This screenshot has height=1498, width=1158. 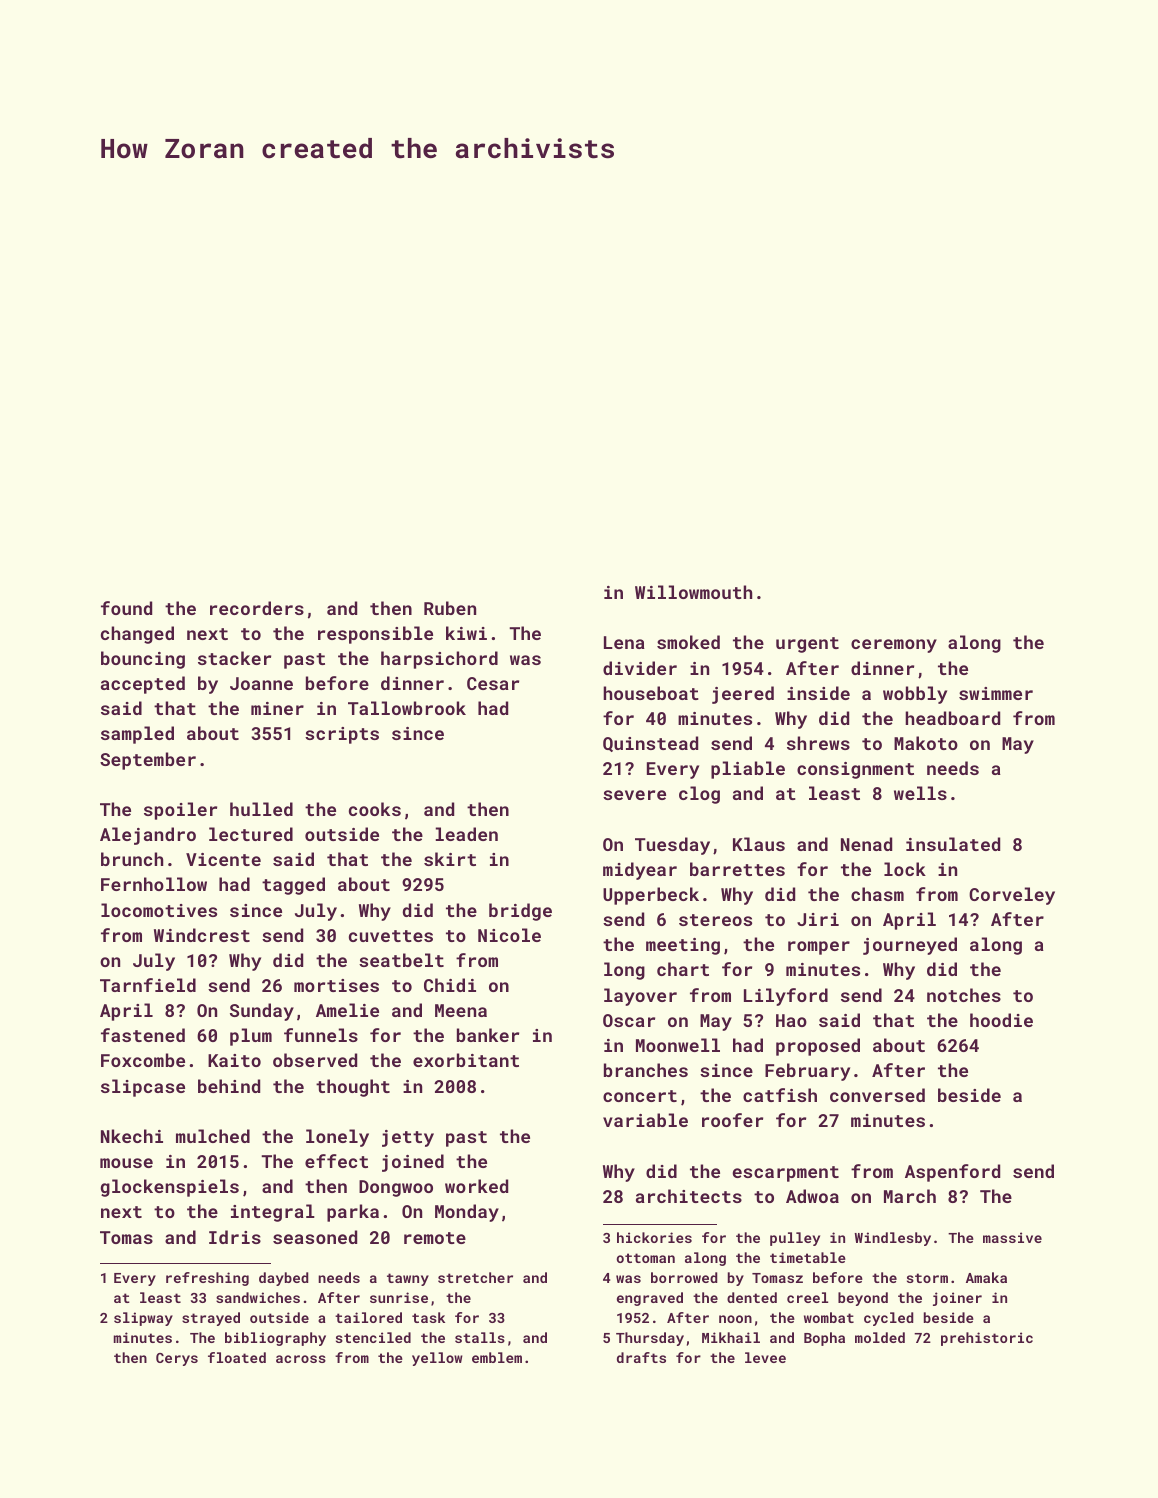 I want to click on prehistoric, so click(x=987, y=1339).
